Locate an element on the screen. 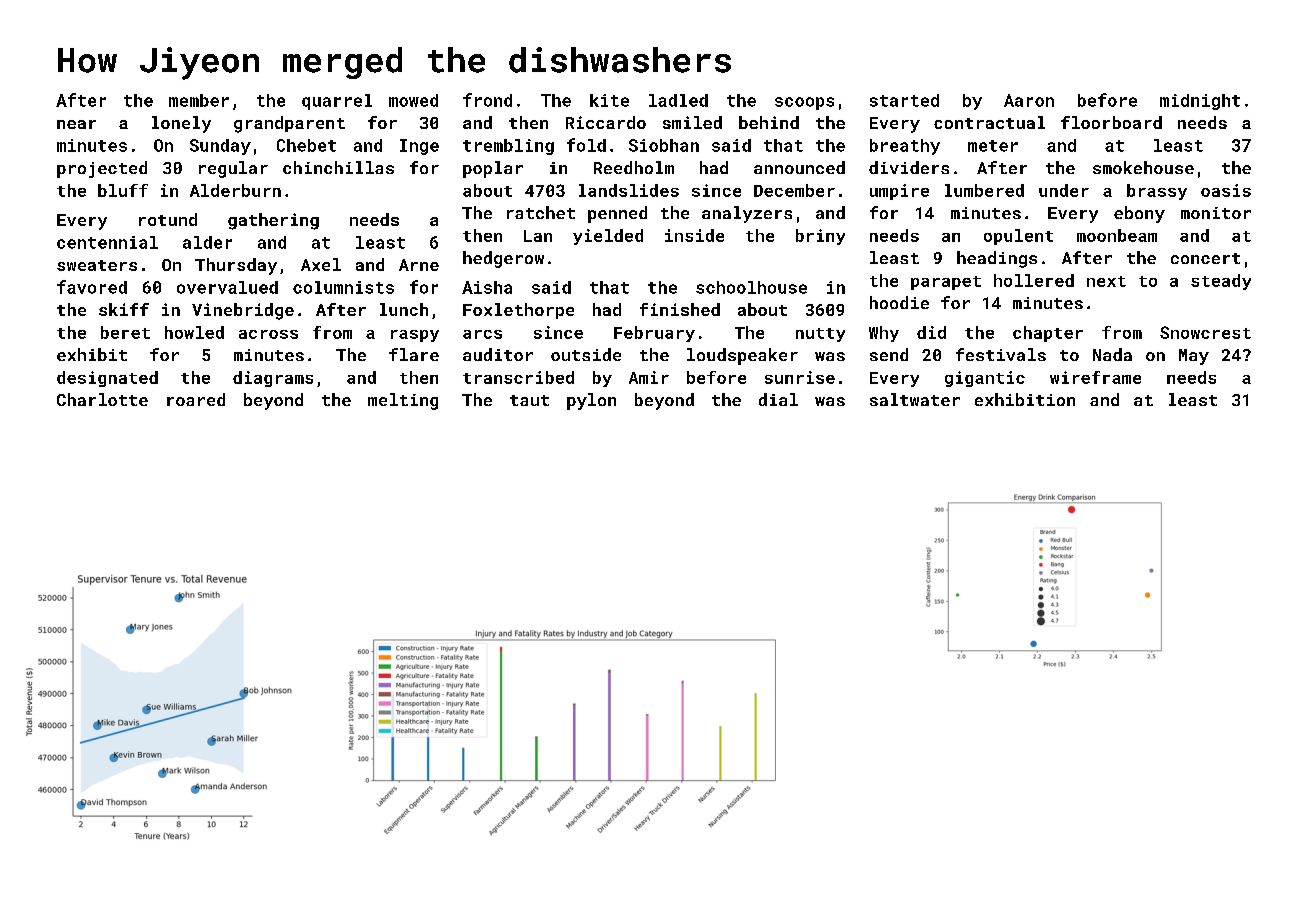  ladled is located at coordinates (678, 100).
